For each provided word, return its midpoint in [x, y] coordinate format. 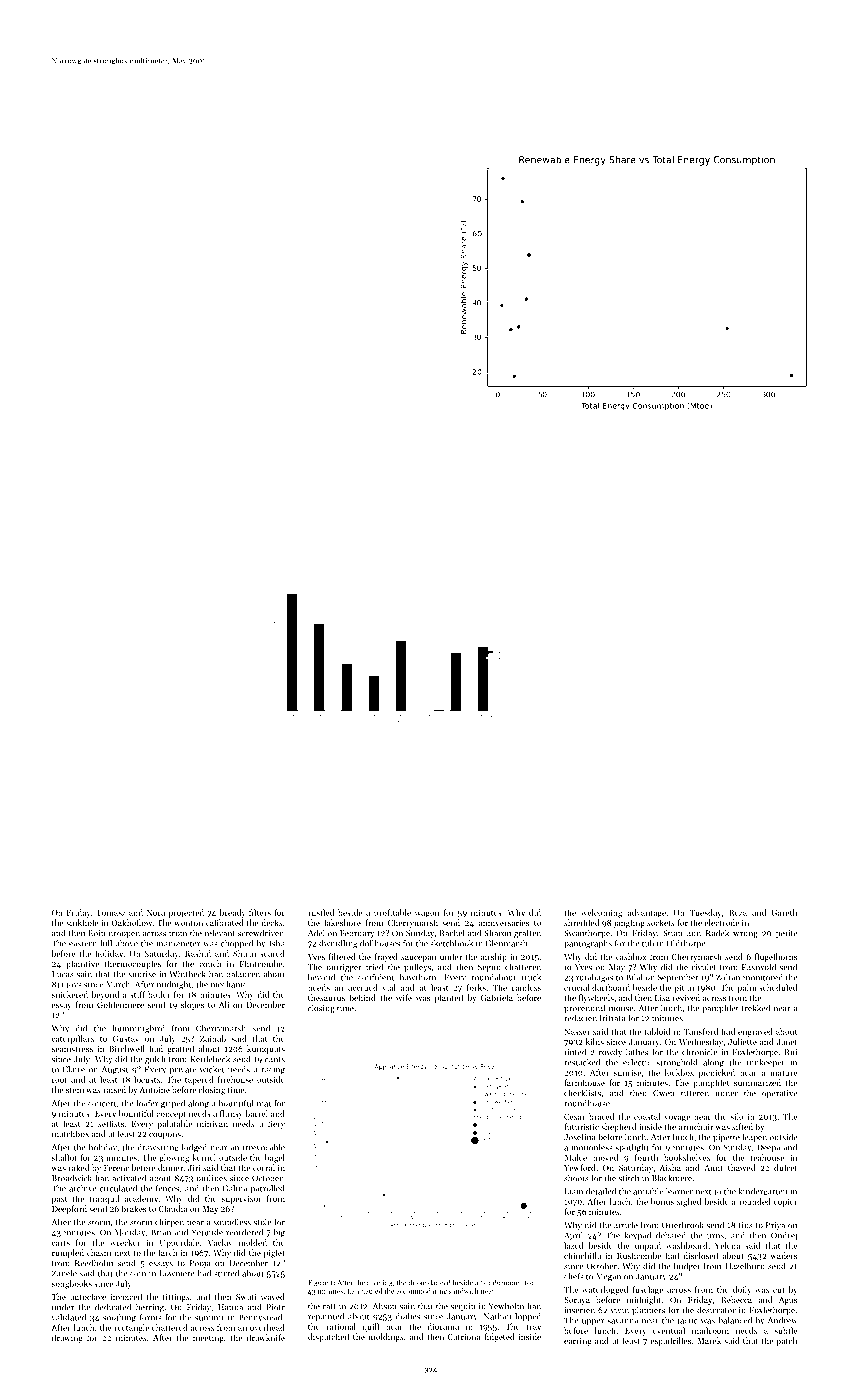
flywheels [596, 998]
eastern [83, 944]
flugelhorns [775, 957]
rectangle [131, 1328]
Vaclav [220, 1242]
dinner [170, 1167]
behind [362, 997]
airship [494, 957]
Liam [574, 1191]
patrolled [268, 1189]
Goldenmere [120, 1004]
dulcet [785, 1167]
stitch [629, 1178]
